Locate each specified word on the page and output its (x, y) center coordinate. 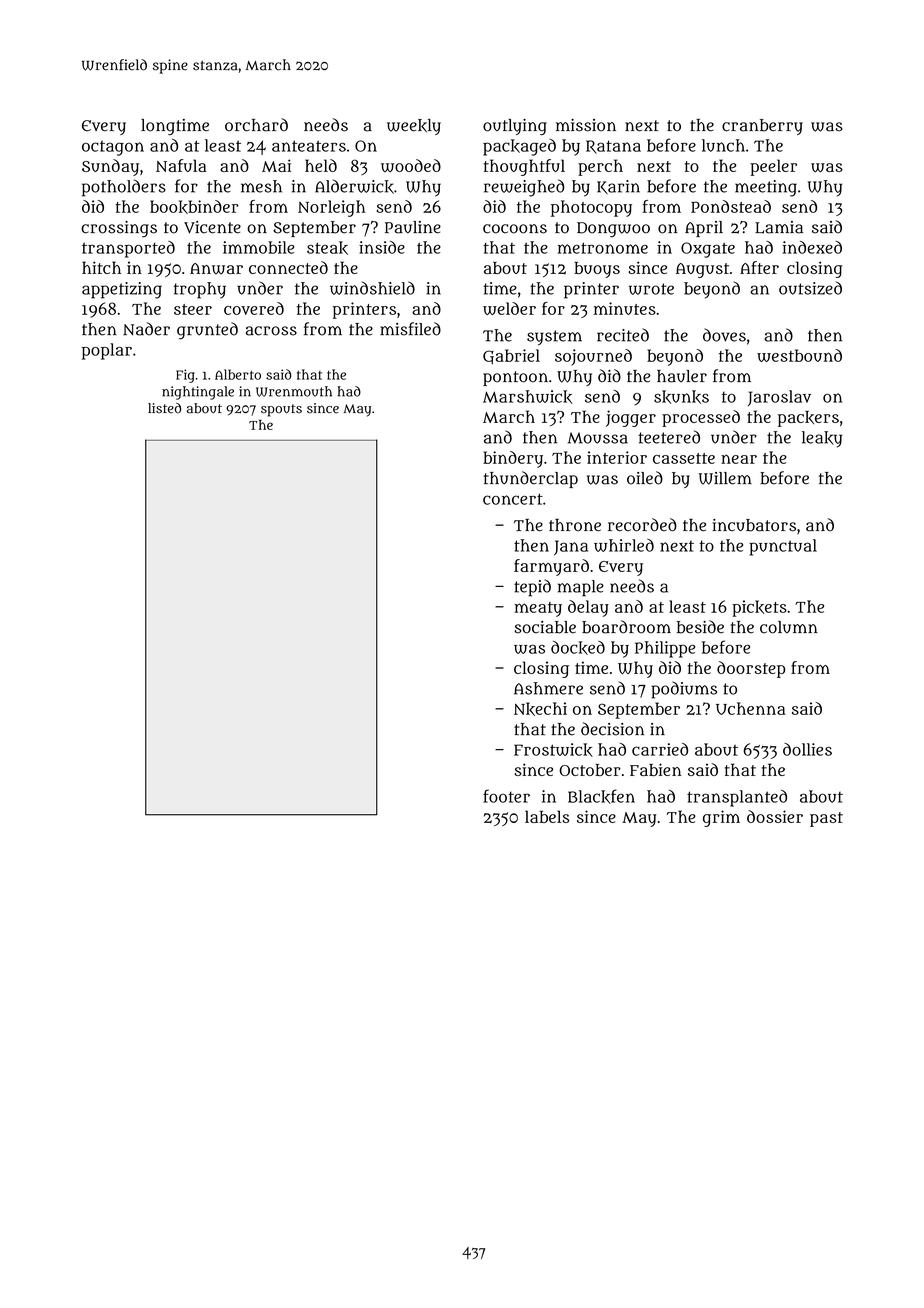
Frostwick (553, 750)
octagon (113, 148)
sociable (545, 627)
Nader (146, 329)
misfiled (410, 329)
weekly (414, 127)
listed (164, 408)
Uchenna (751, 708)
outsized (810, 288)
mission (586, 125)
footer (506, 796)
